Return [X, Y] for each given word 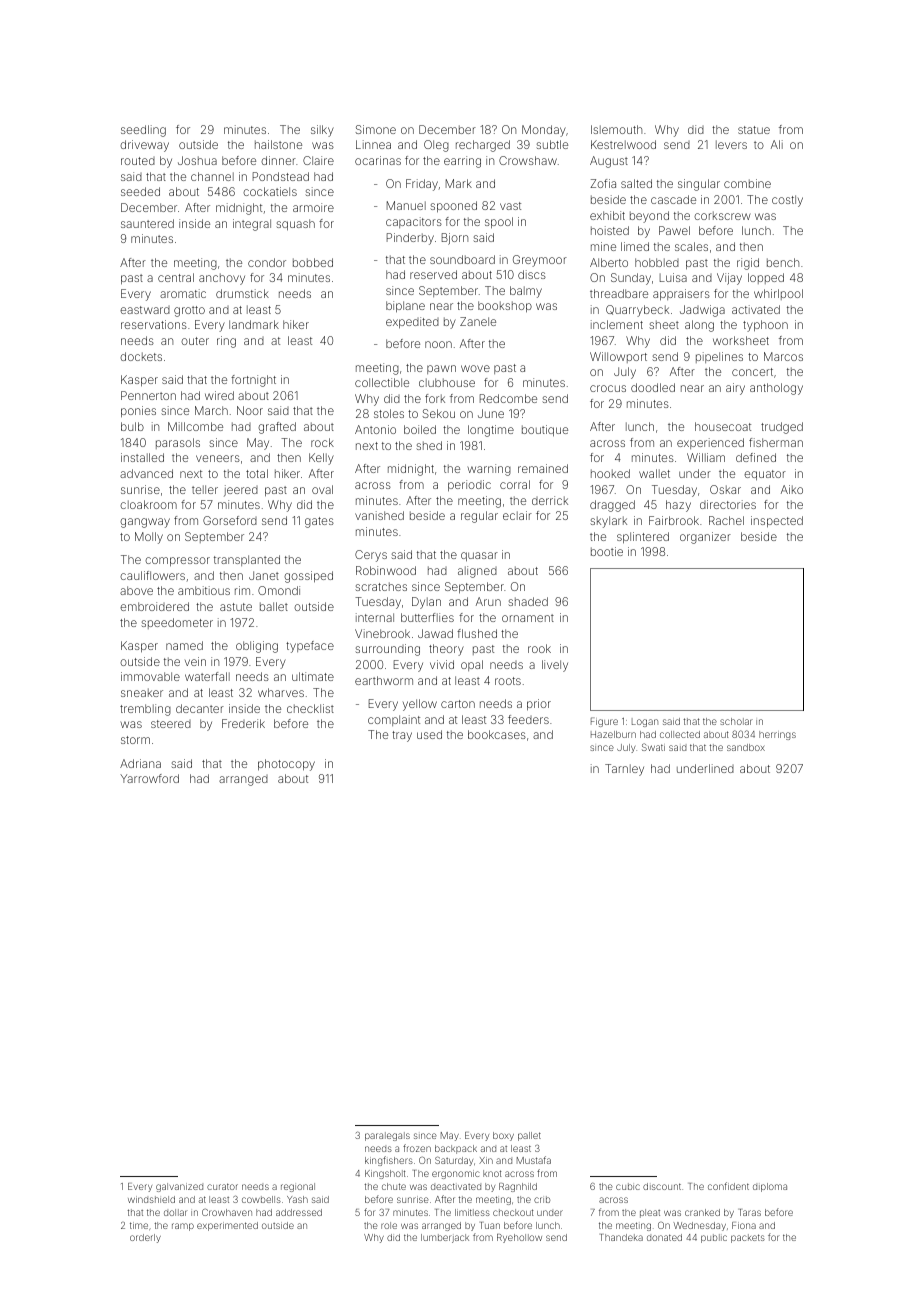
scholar [736, 721]
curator [222, 1186]
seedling [143, 131]
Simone [375, 129]
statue [754, 130]
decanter [200, 708]
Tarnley [624, 770]
